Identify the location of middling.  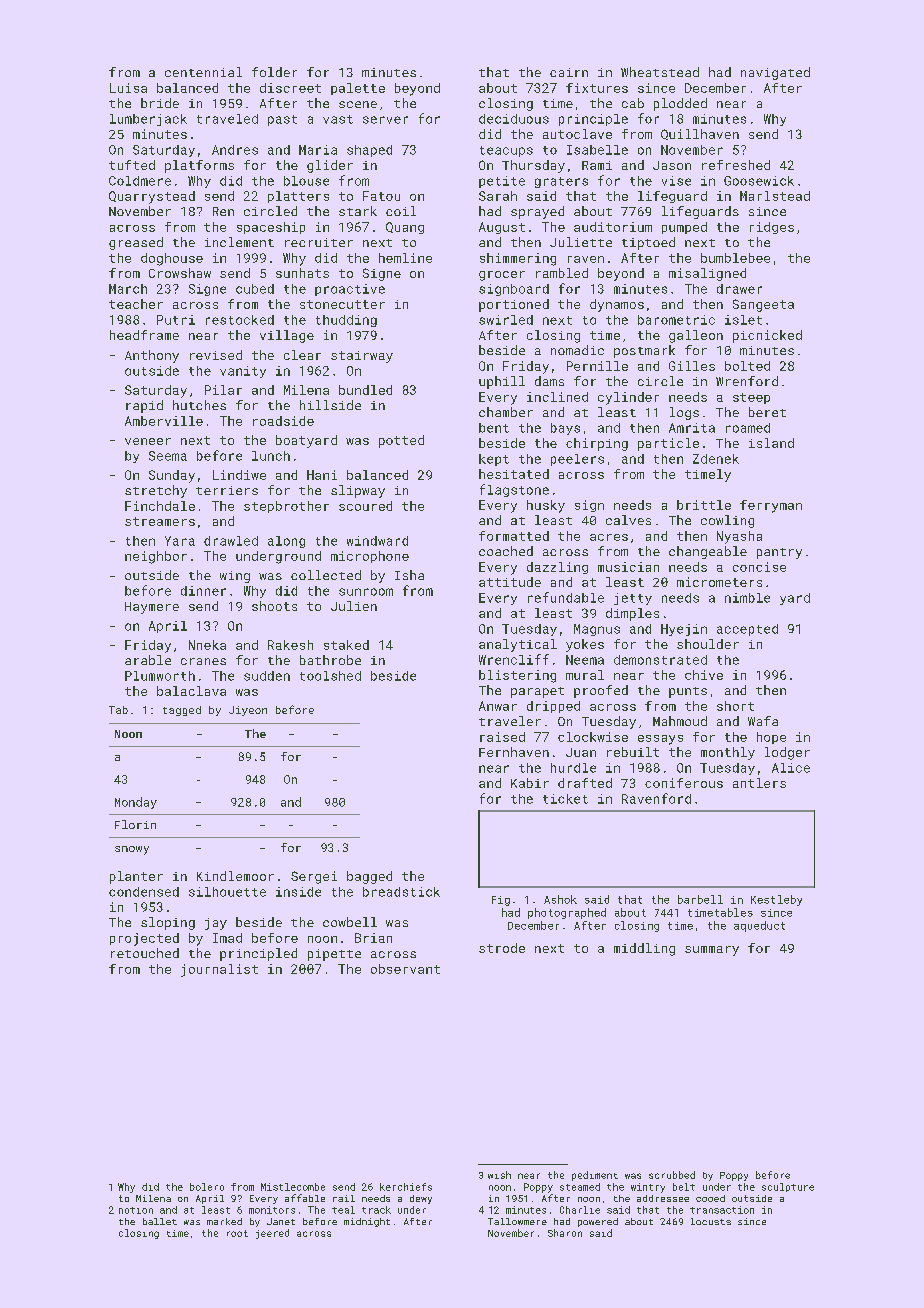
(644, 949).
